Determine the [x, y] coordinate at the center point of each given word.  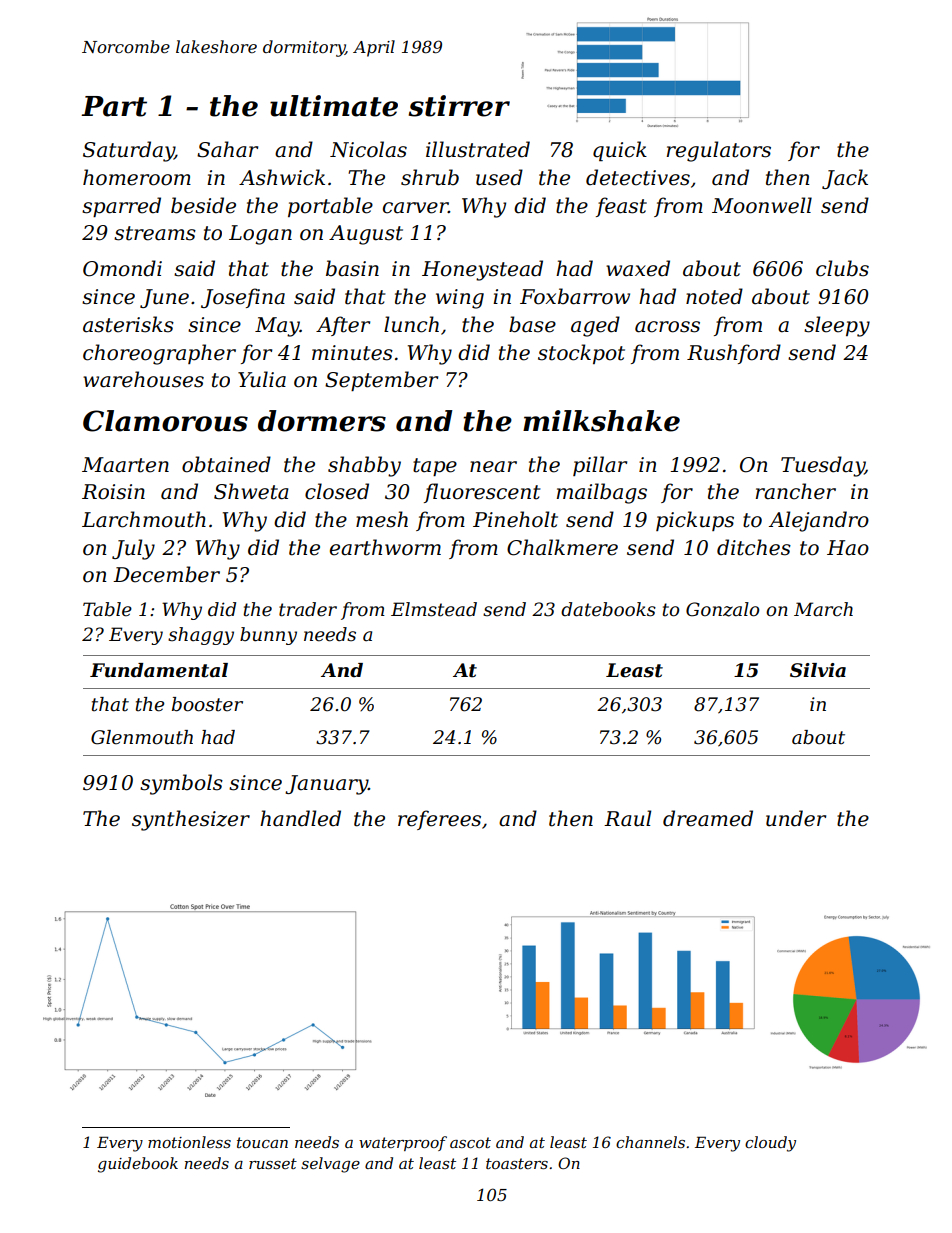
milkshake [601, 421]
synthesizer [191, 820]
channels [650, 1142]
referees [439, 820]
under [796, 818]
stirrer [459, 106]
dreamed [708, 818]
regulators [719, 151]
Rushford [734, 354]
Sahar [227, 149]
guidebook [138, 1165]
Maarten [125, 465]
